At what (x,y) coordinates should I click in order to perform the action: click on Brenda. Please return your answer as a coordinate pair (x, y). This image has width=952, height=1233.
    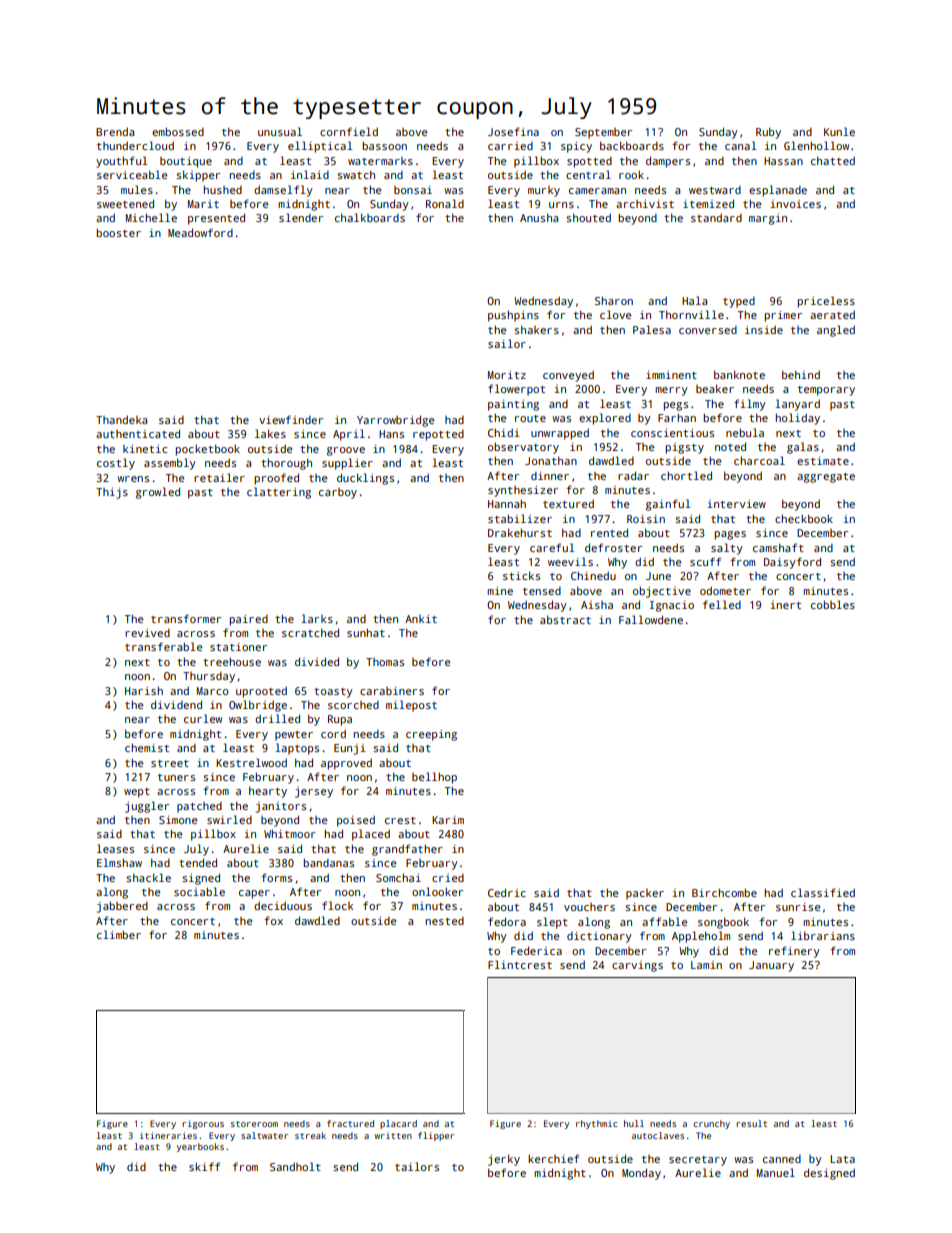
    Looking at the image, I should click on (115, 132).
